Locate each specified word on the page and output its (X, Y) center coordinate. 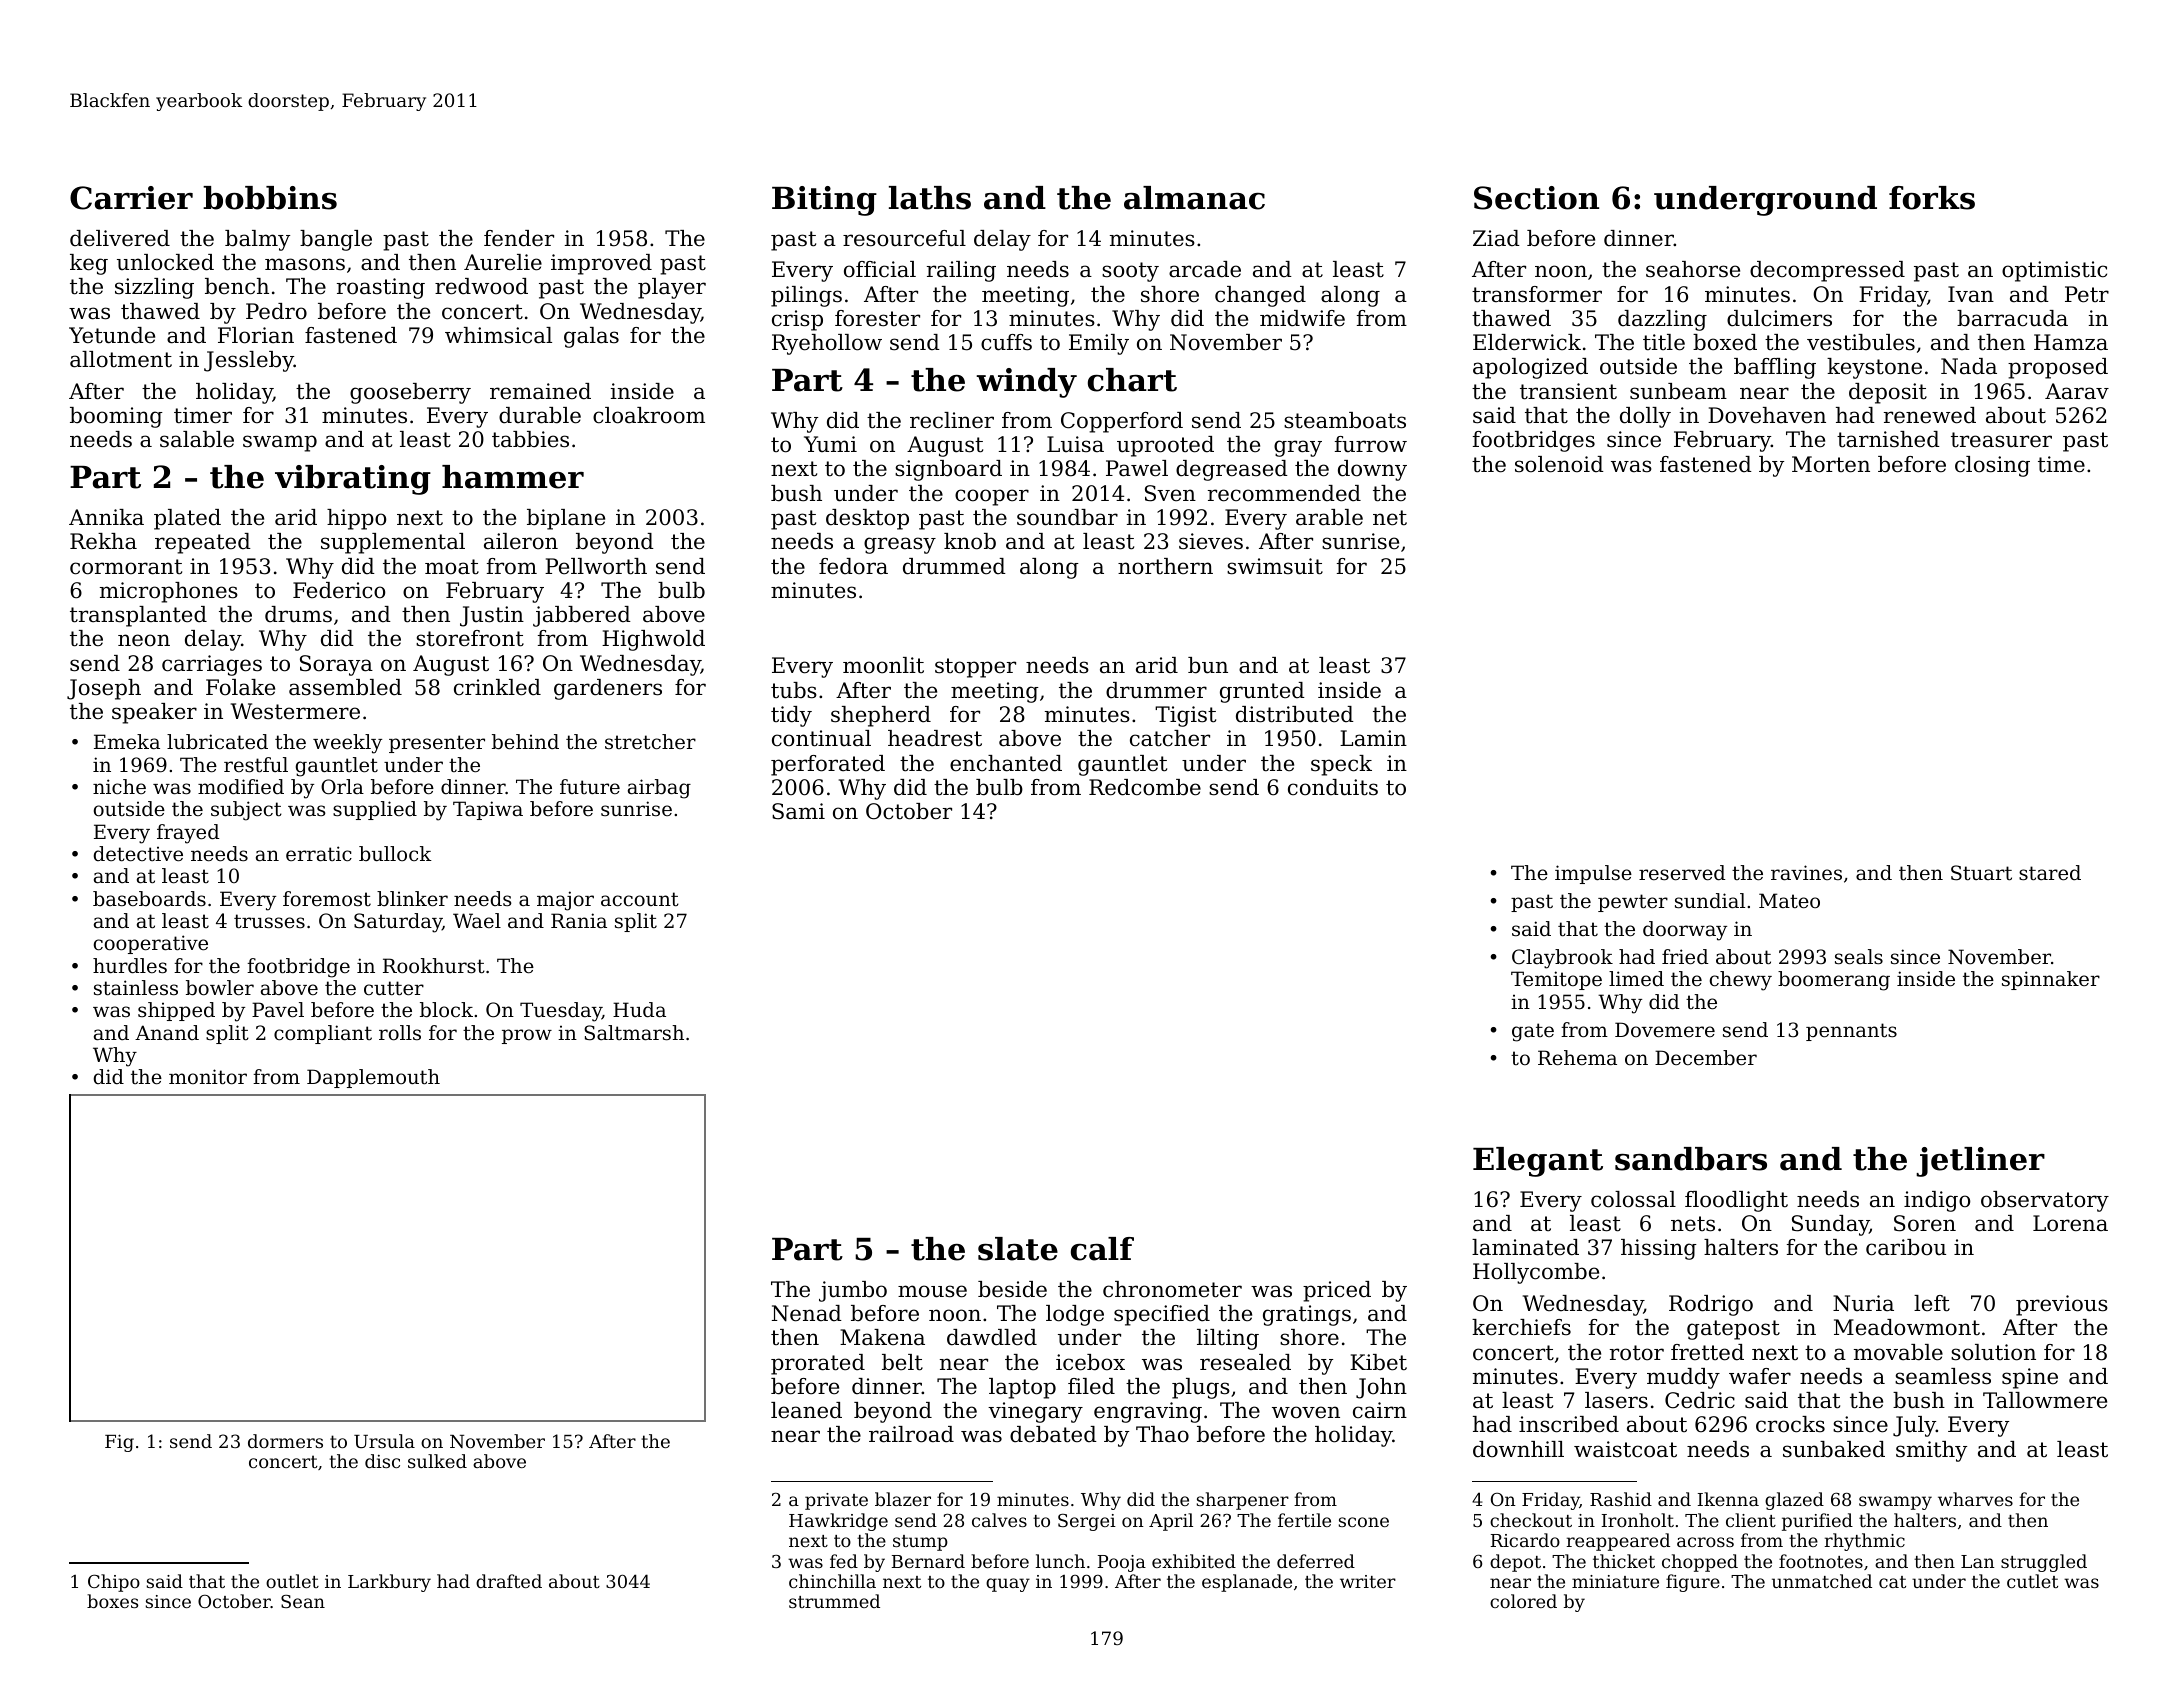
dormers (285, 1441)
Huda (639, 1010)
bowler (220, 988)
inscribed (1569, 1424)
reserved (1682, 873)
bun (1208, 665)
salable (197, 439)
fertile (1304, 1520)
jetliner (1980, 1162)
